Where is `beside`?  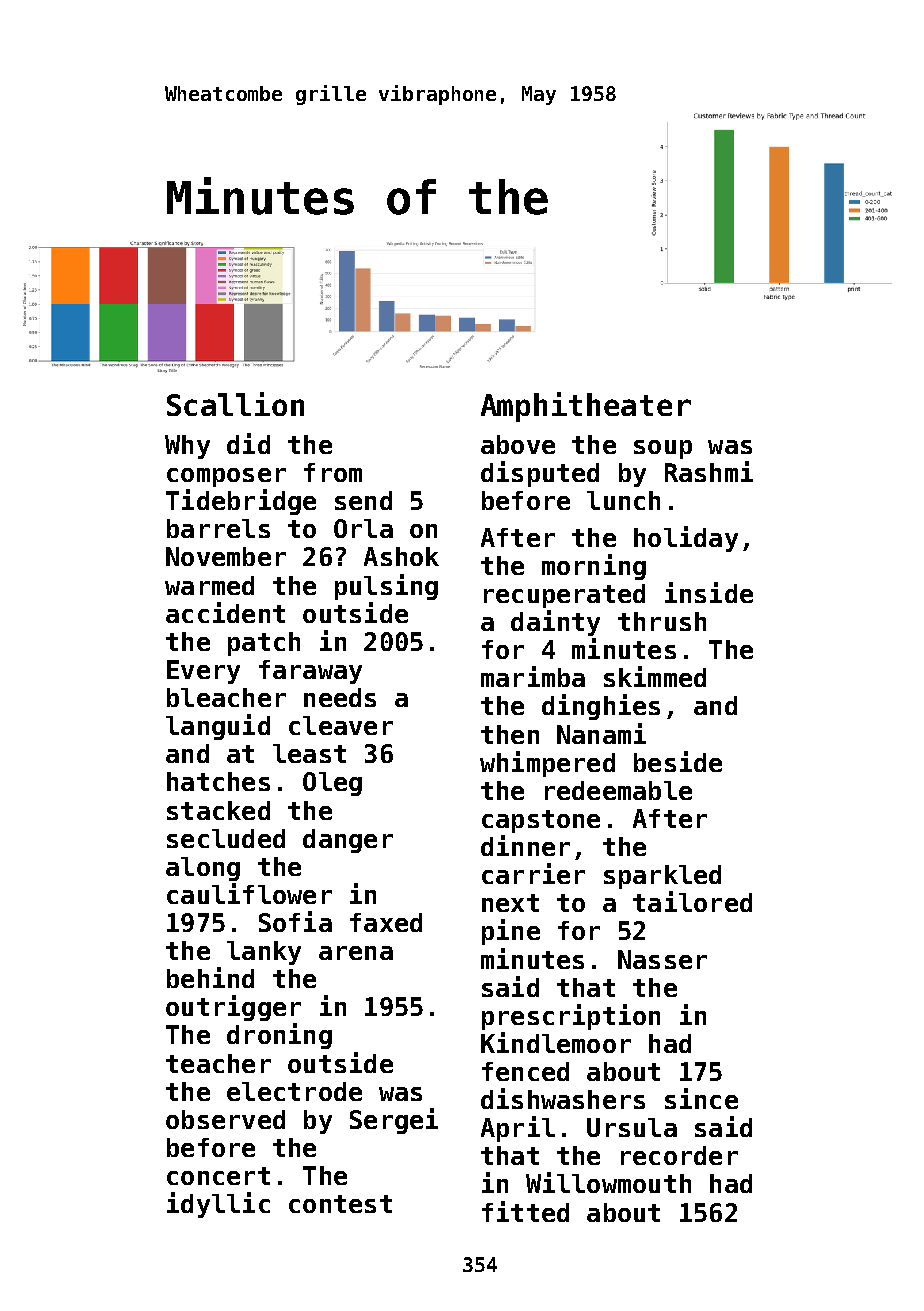
beside is located at coordinates (678, 761).
